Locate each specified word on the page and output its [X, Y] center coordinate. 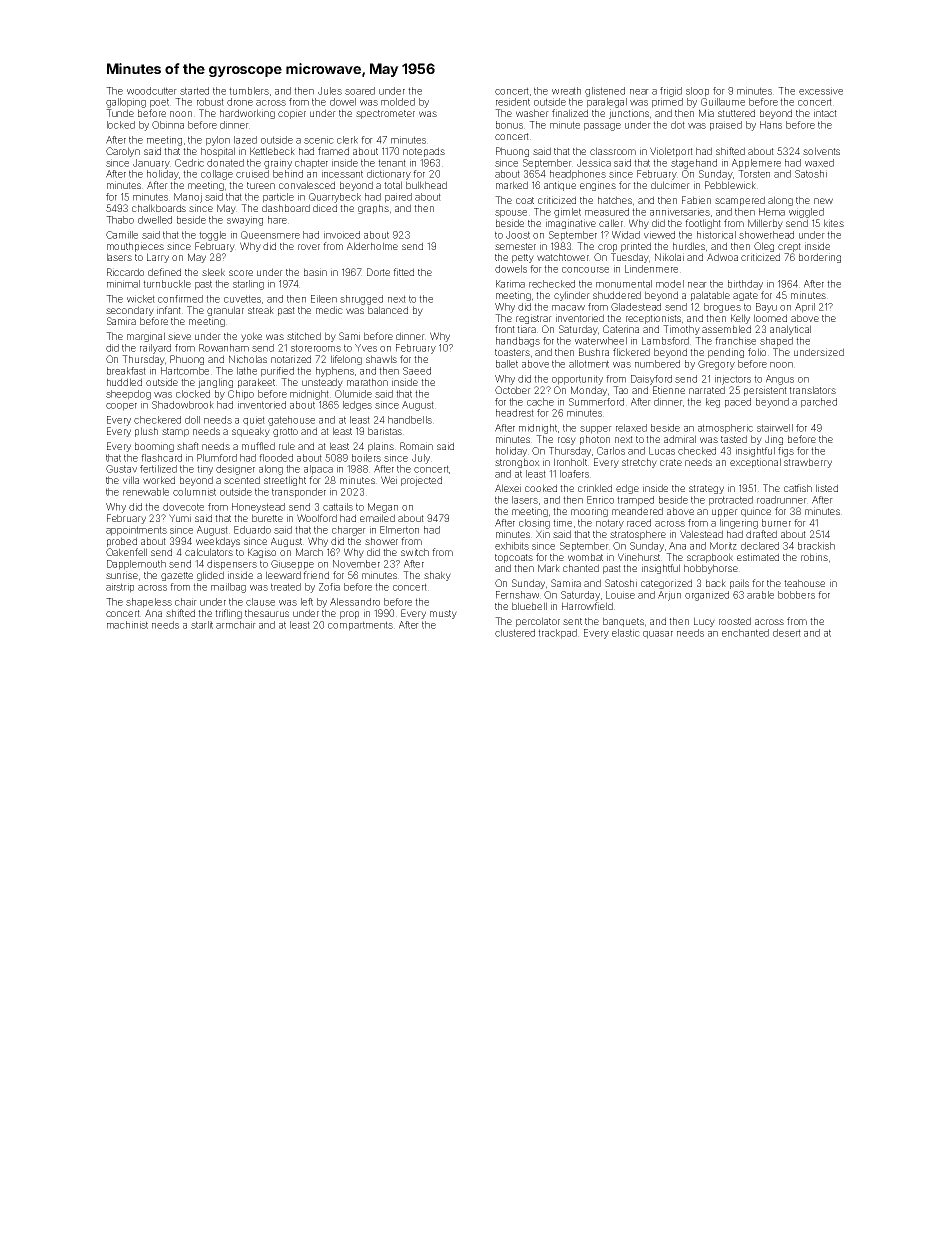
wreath [566, 91]
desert [787, 633]
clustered [515, 633]
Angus [780, 380]
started [194, 91]
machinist [127, 625]
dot [678, 125]
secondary [130, 311]
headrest [515, 413]
